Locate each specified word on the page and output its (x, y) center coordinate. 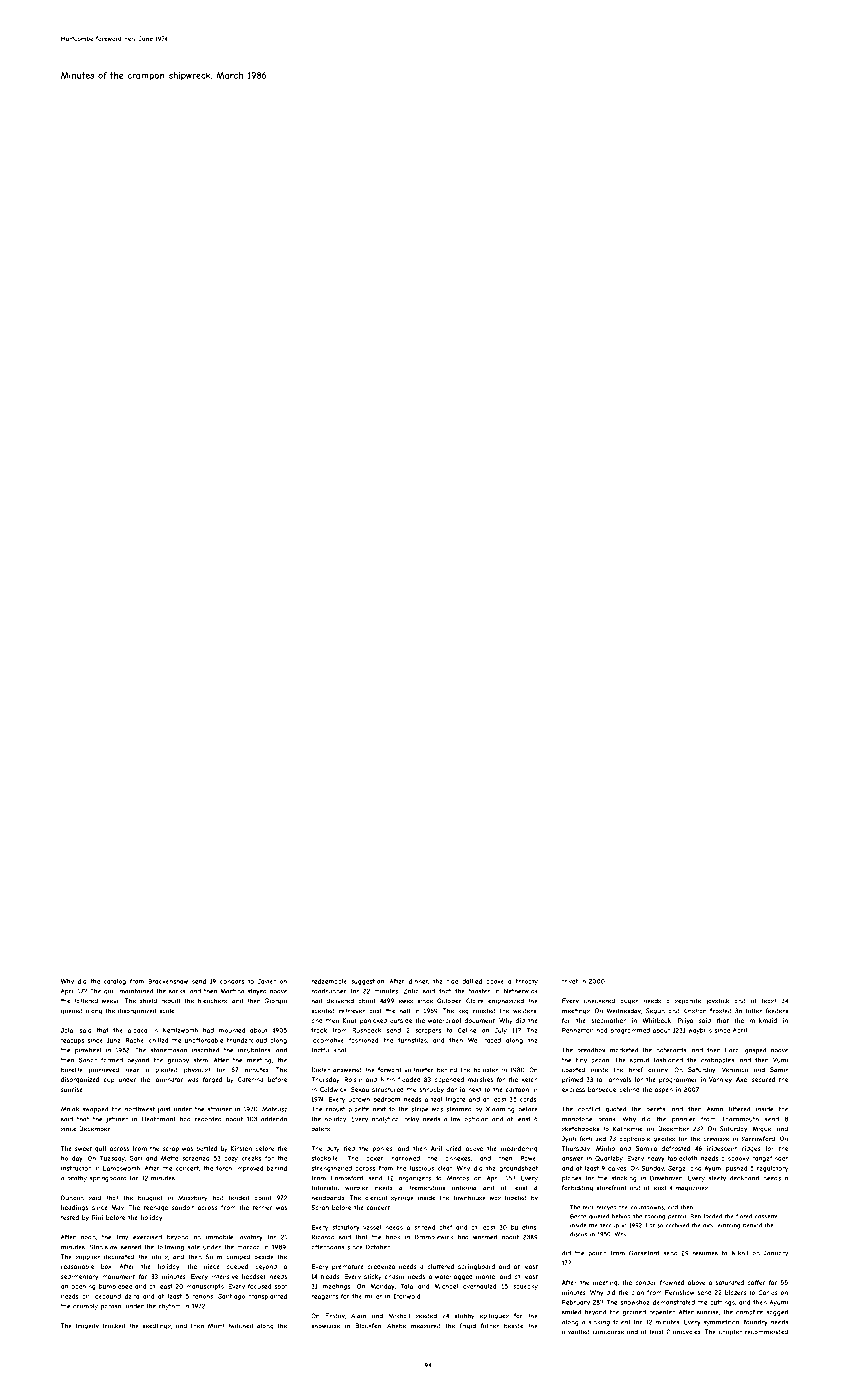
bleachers (212, 1001)
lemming (728, 1226)
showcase (325, 1326)
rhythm (170, 1307)
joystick (717, 1001)
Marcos (458, 1178)
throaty (526, 982)
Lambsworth (121, 1168)
